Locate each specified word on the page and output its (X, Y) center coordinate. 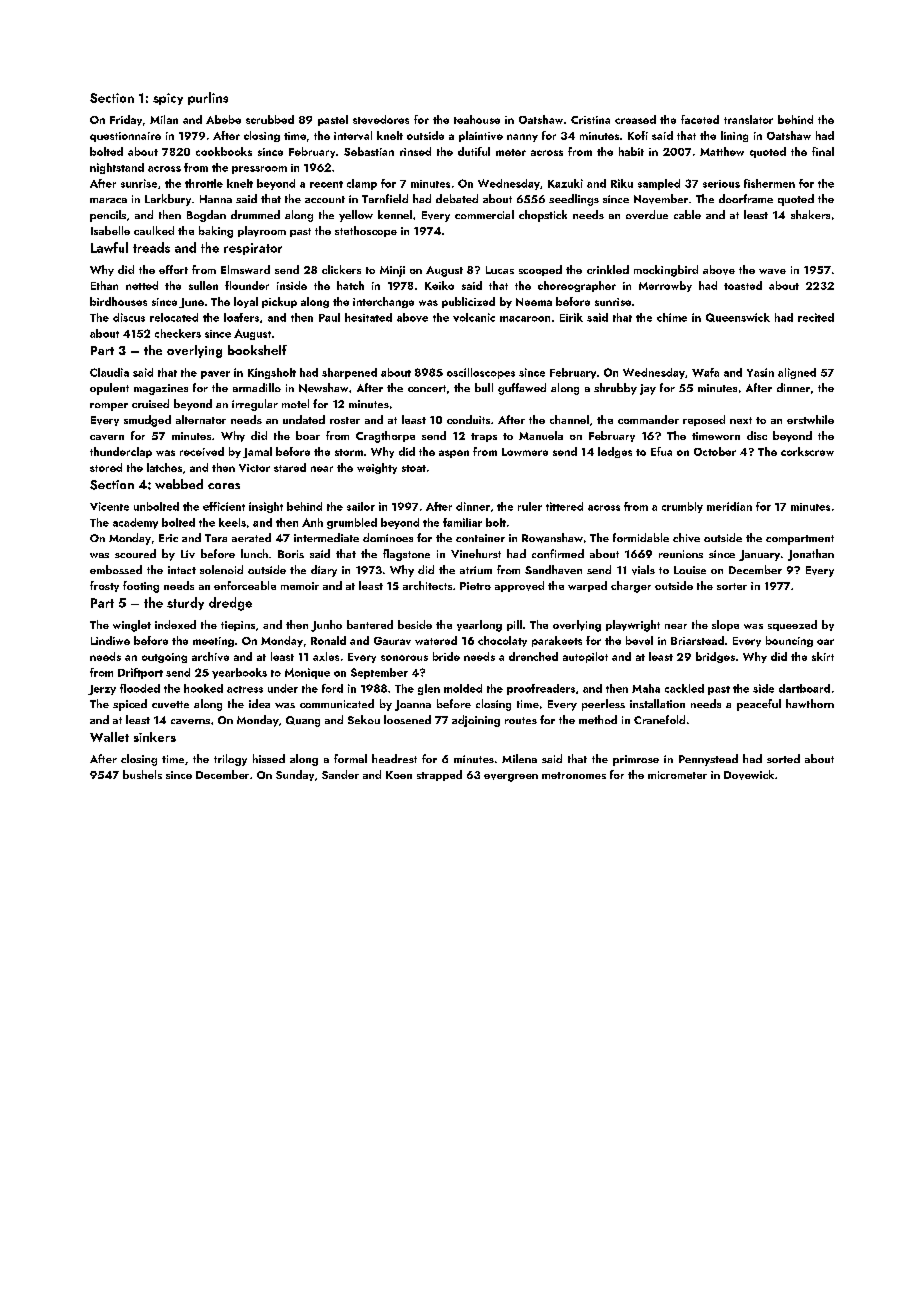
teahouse (477, 119)
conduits (468, 419)
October (715, 451)
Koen (399, 775)
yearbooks (239, 673)
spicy (168, 99)
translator (748, 119)
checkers (178, 333)
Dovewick (749, 775)
